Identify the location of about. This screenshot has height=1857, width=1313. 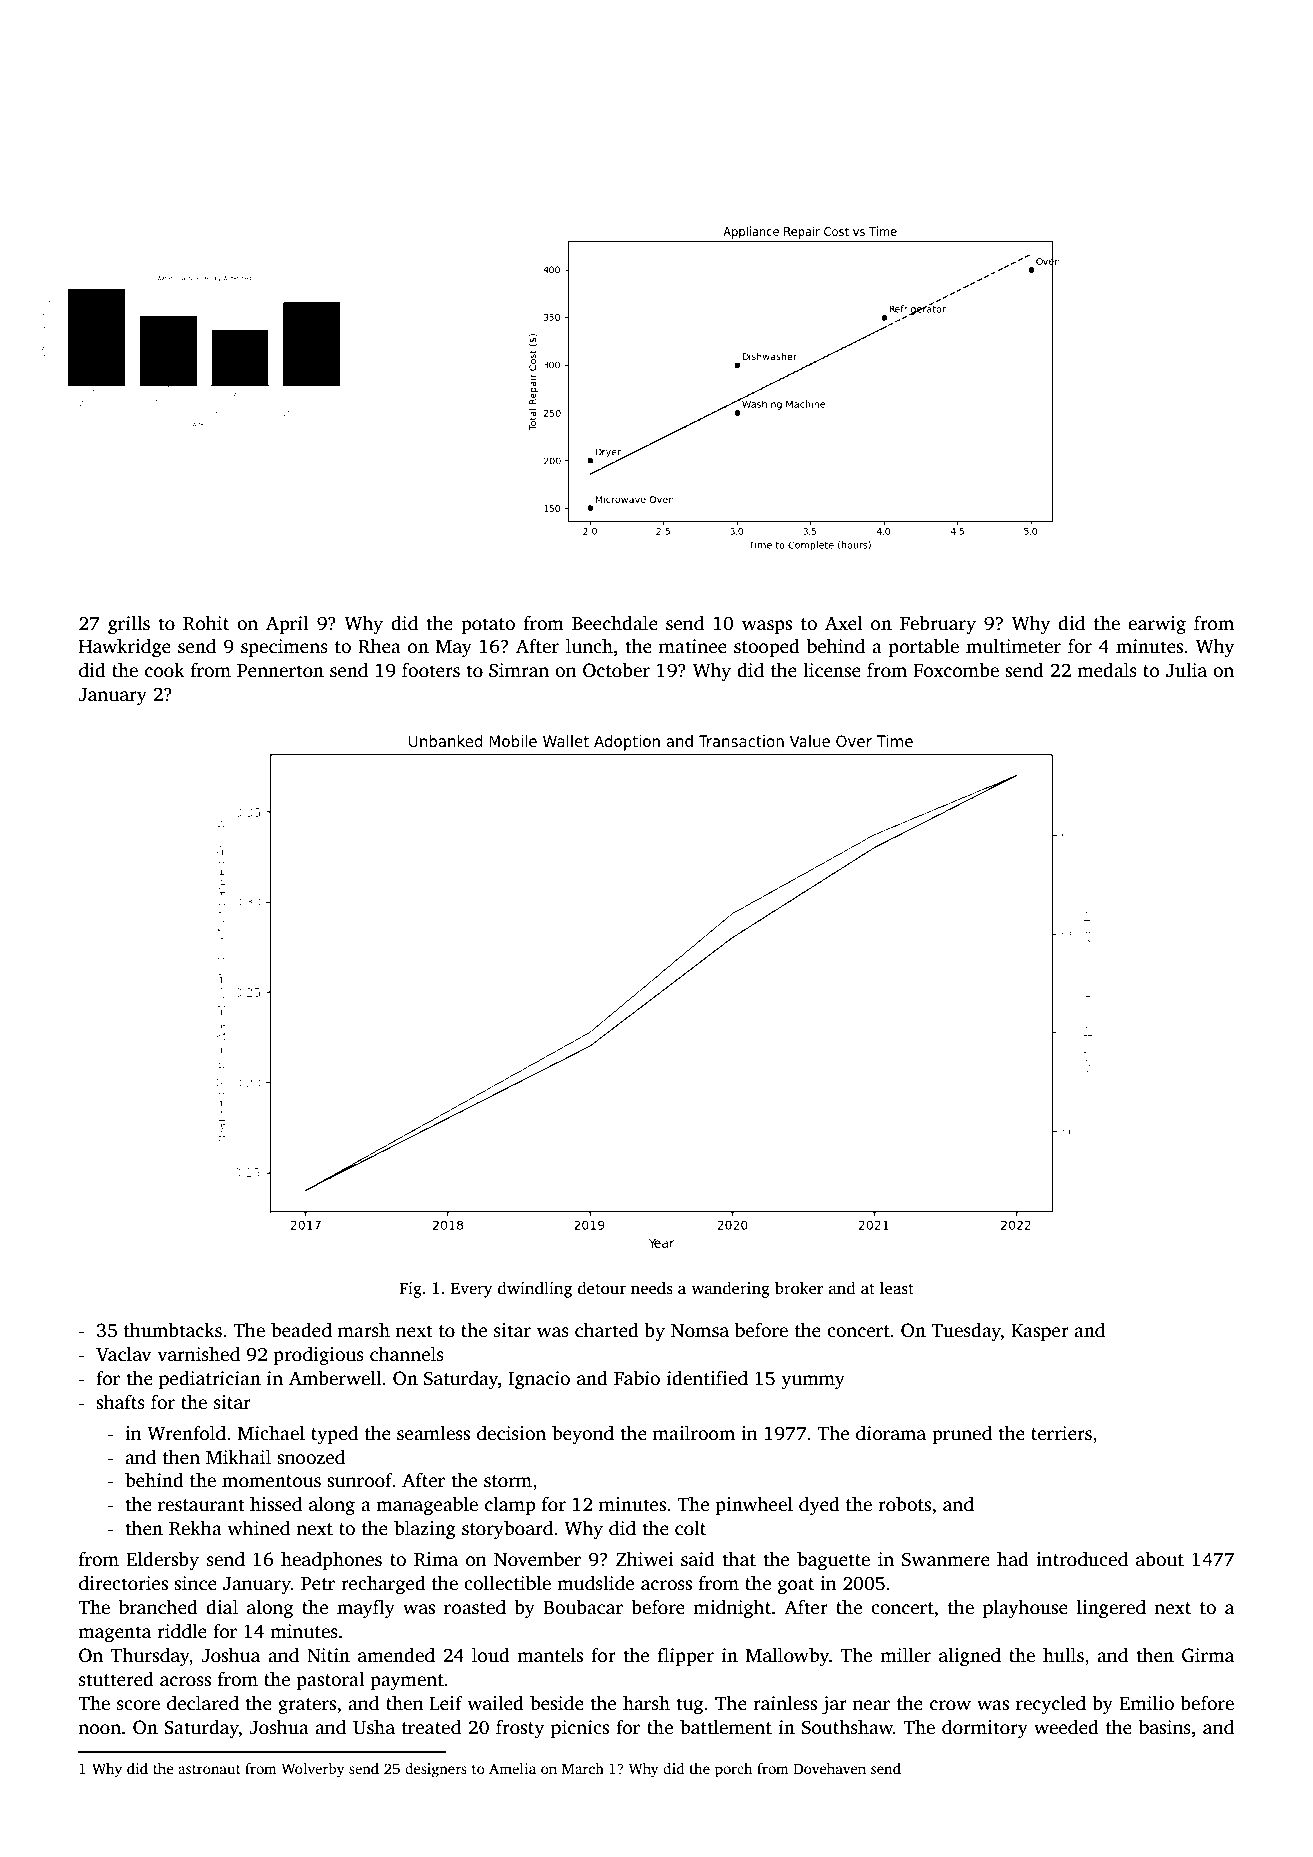
(1160, 1559).
